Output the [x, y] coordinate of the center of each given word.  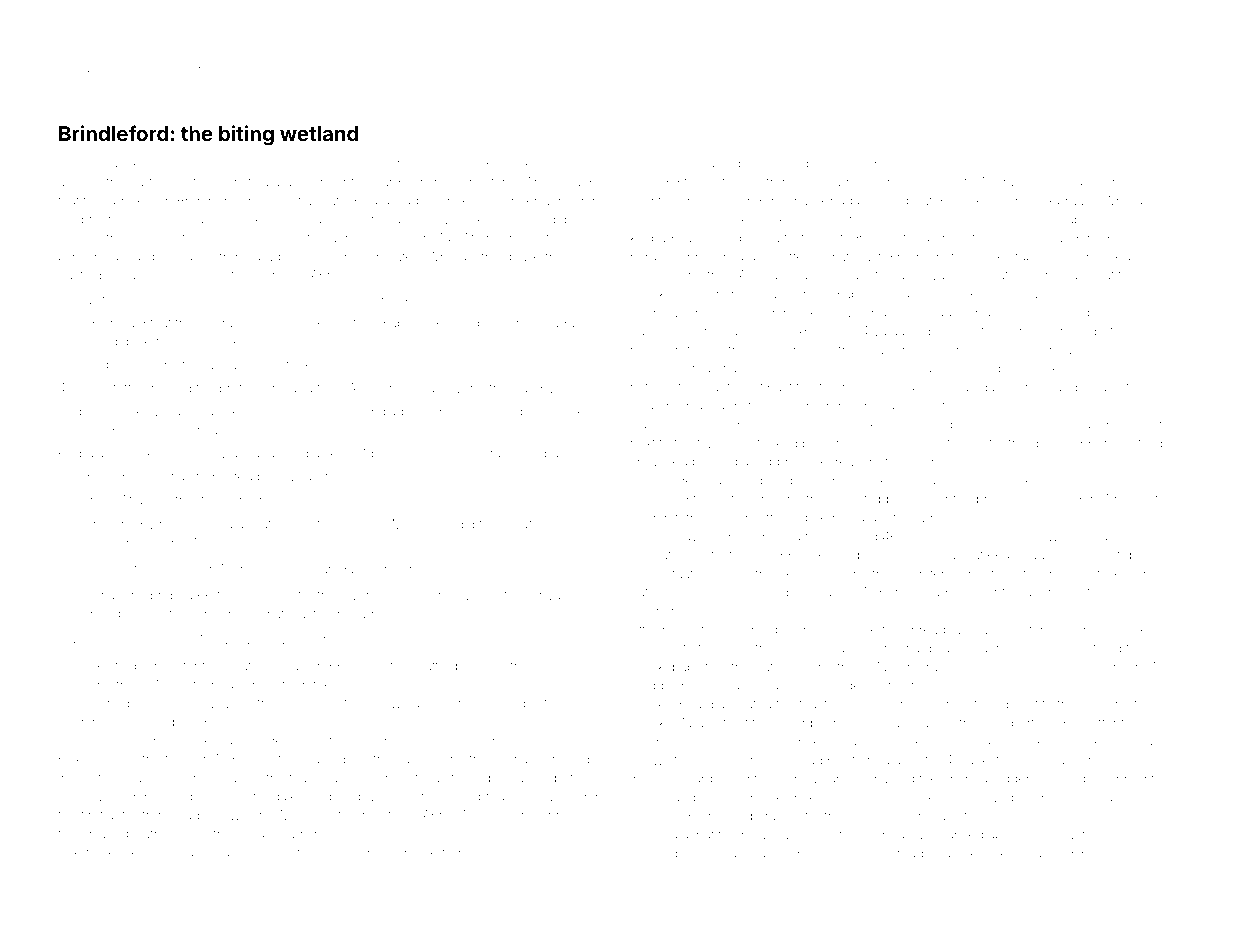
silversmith [662, 648]
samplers [1089, 314]
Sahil [383, 568]
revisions [151, 366]
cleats [314, 220]
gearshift [655, 519]
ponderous [888, 314]
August [563, 324]
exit [1114, 575]
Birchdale [269, 796]
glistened [981, 705]
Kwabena [118, 595]
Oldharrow [726, 293]
